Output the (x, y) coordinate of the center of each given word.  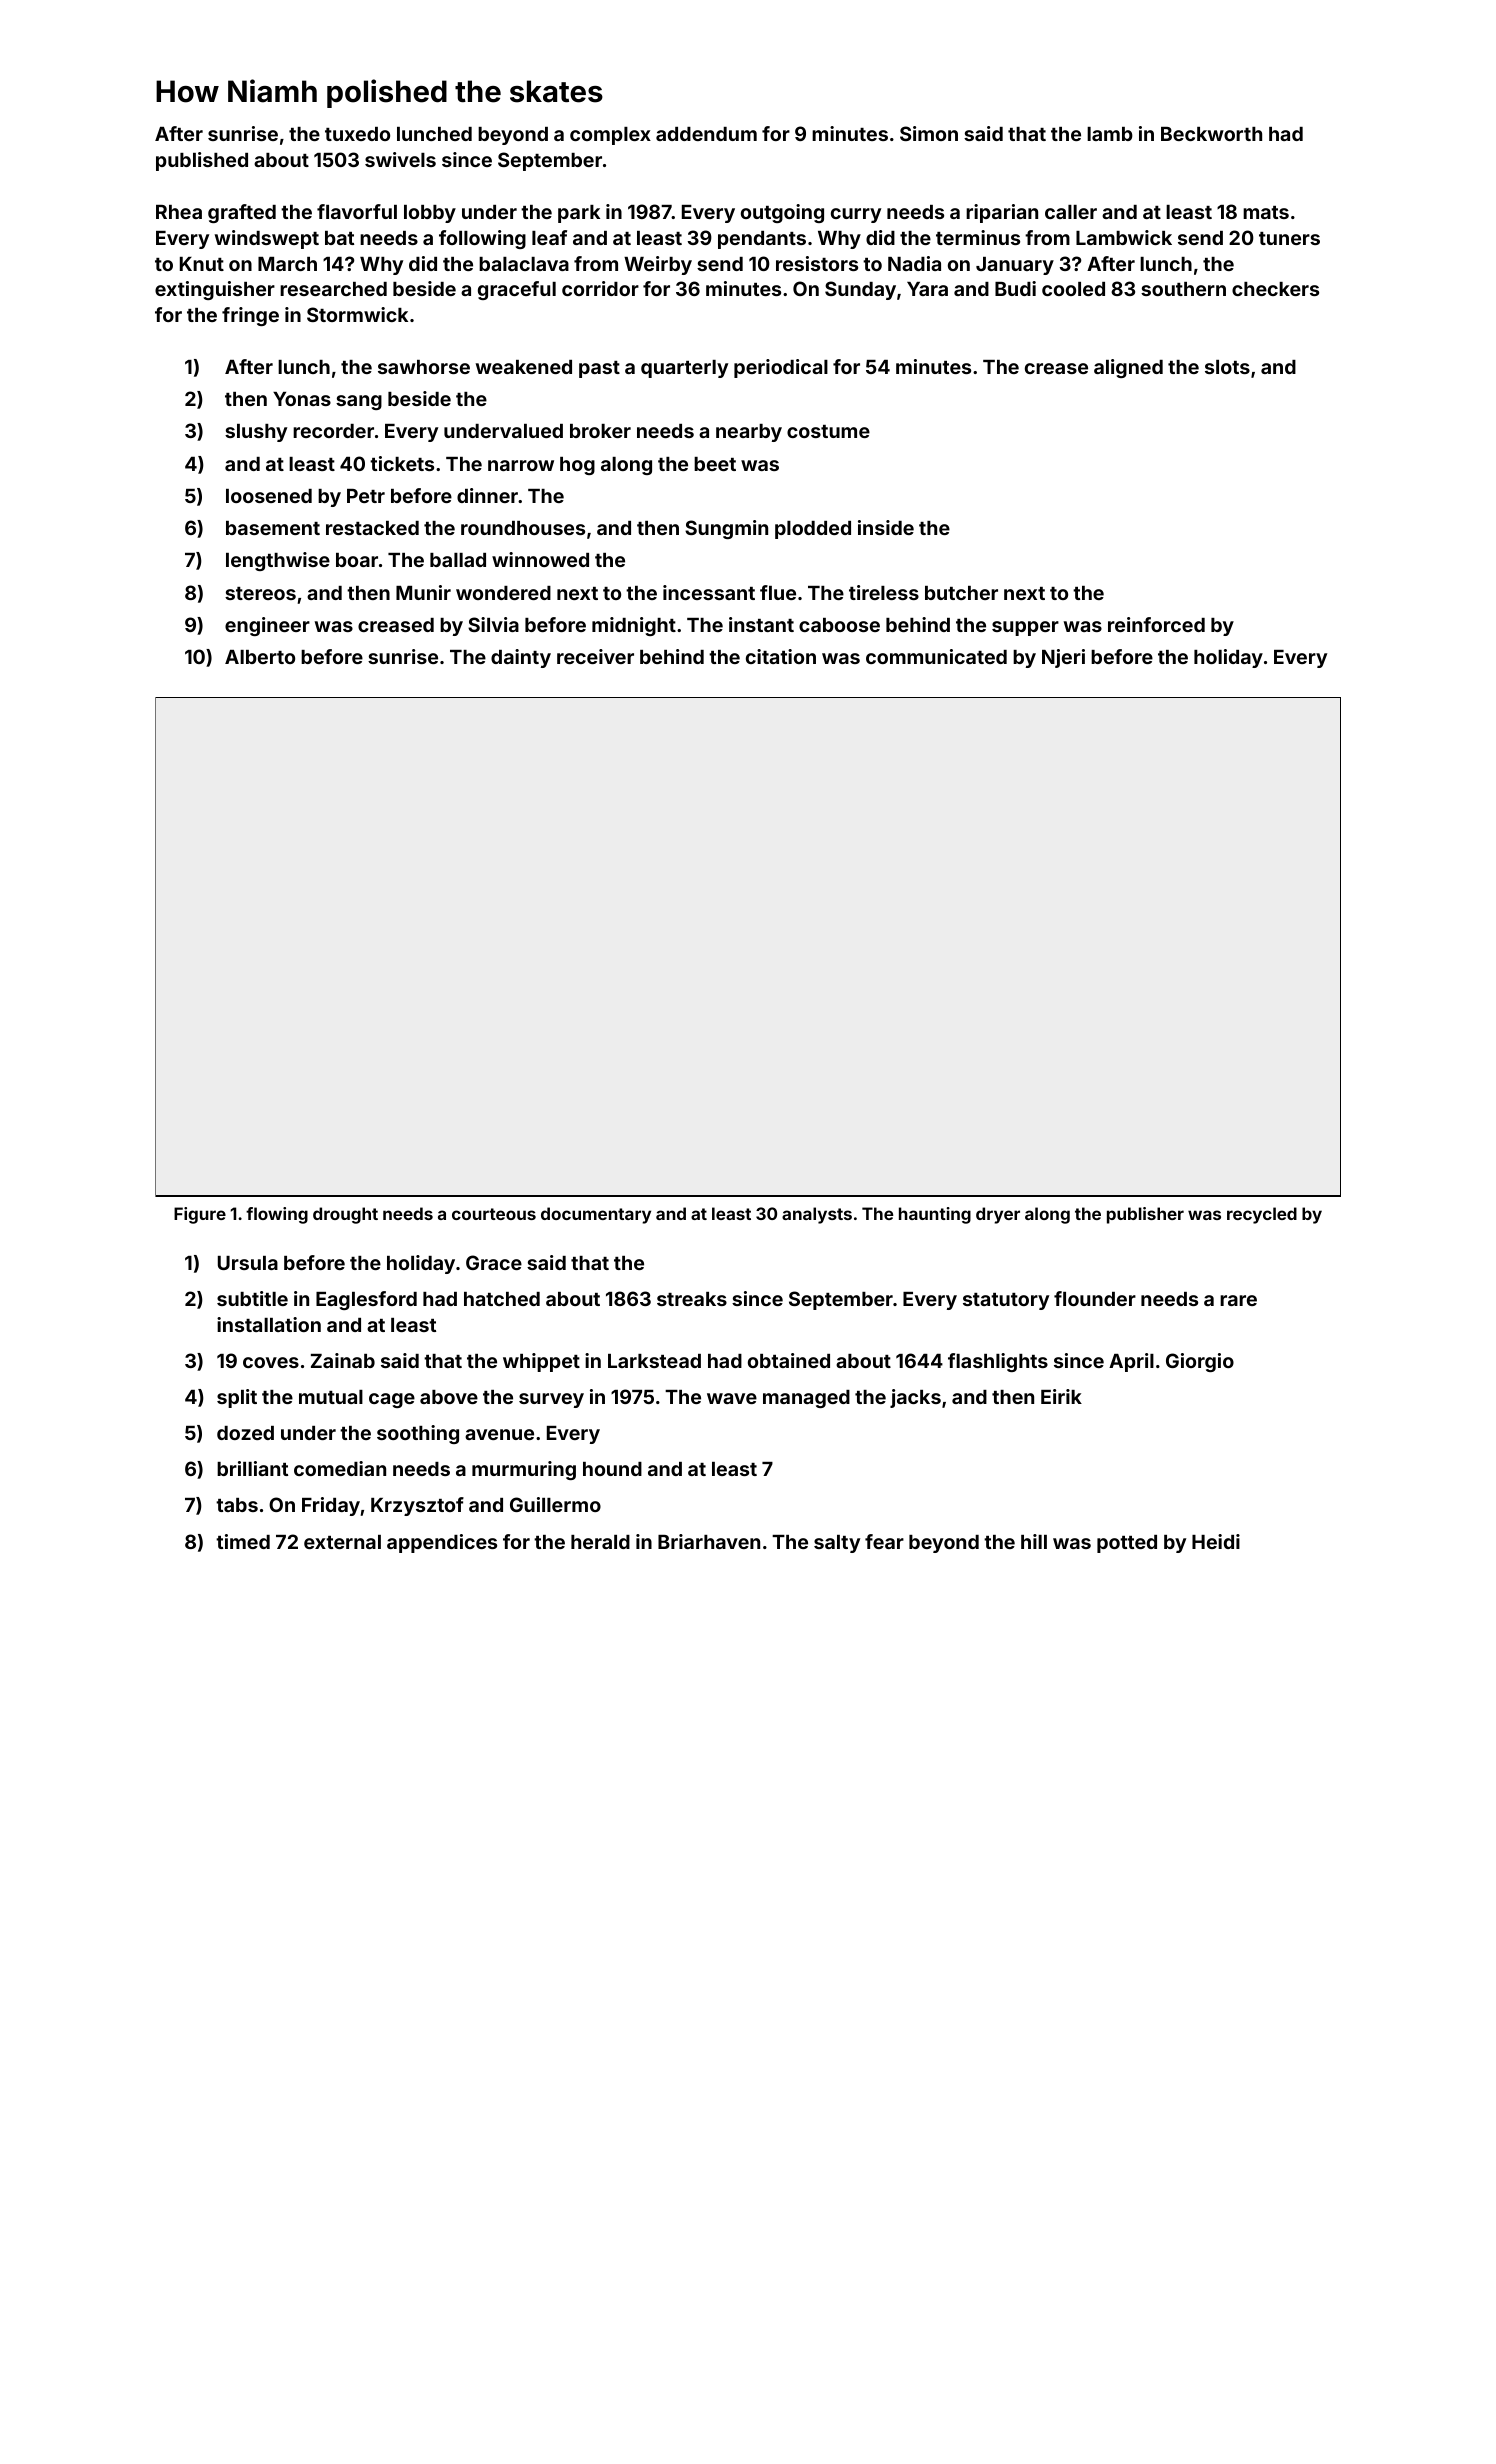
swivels (400, 159)
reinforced (1156, 624)
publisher (1145, 1215)
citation (781, 656)
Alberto (260, 657)
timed (243, 1541)
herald (600, 1542)
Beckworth (1211, 134)
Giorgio (1200, 1362)
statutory (1006, 1301)
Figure (200, 1215)
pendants (762, 240)
